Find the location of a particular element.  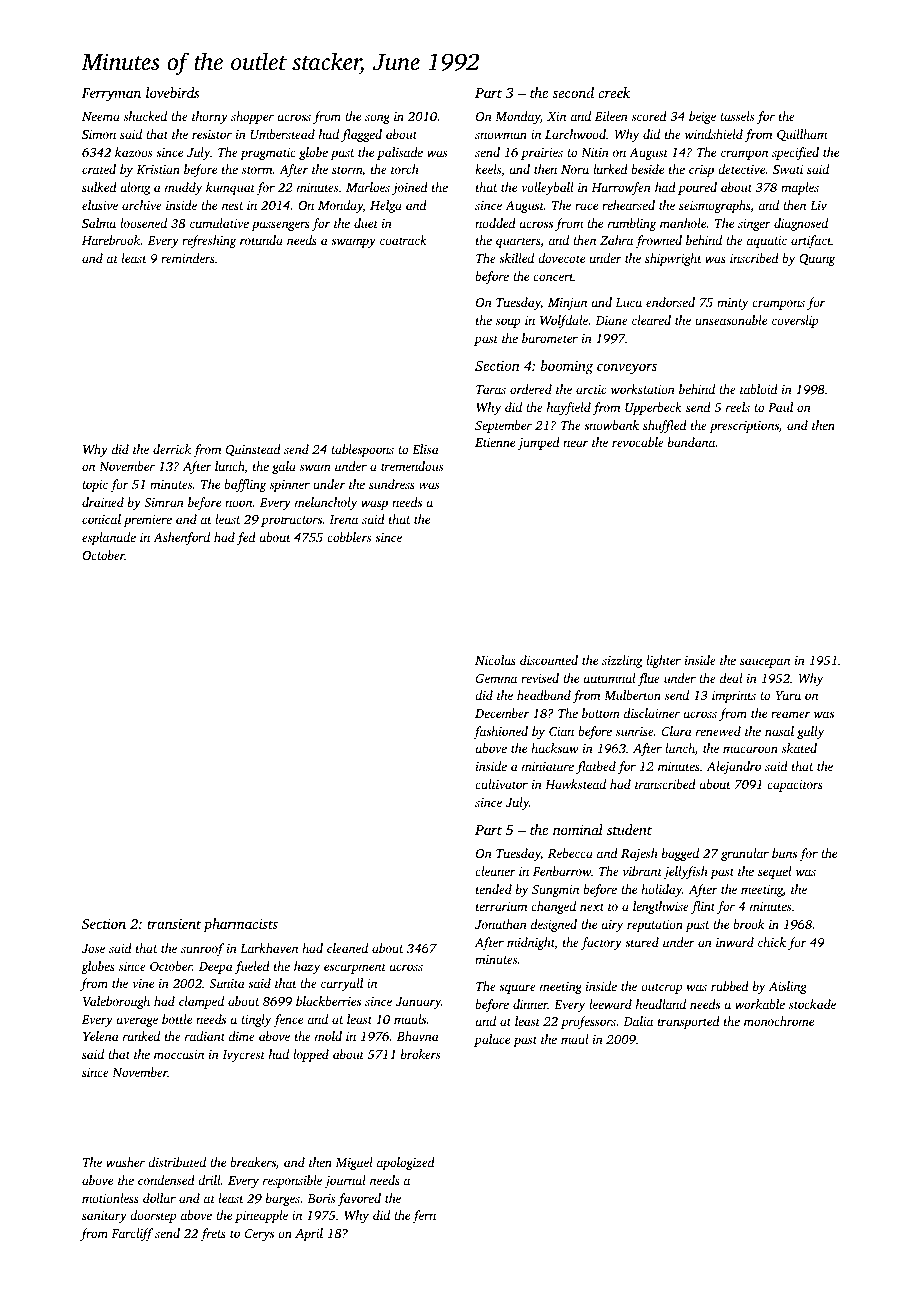

coverslip is located at coordinates (795, 321).
